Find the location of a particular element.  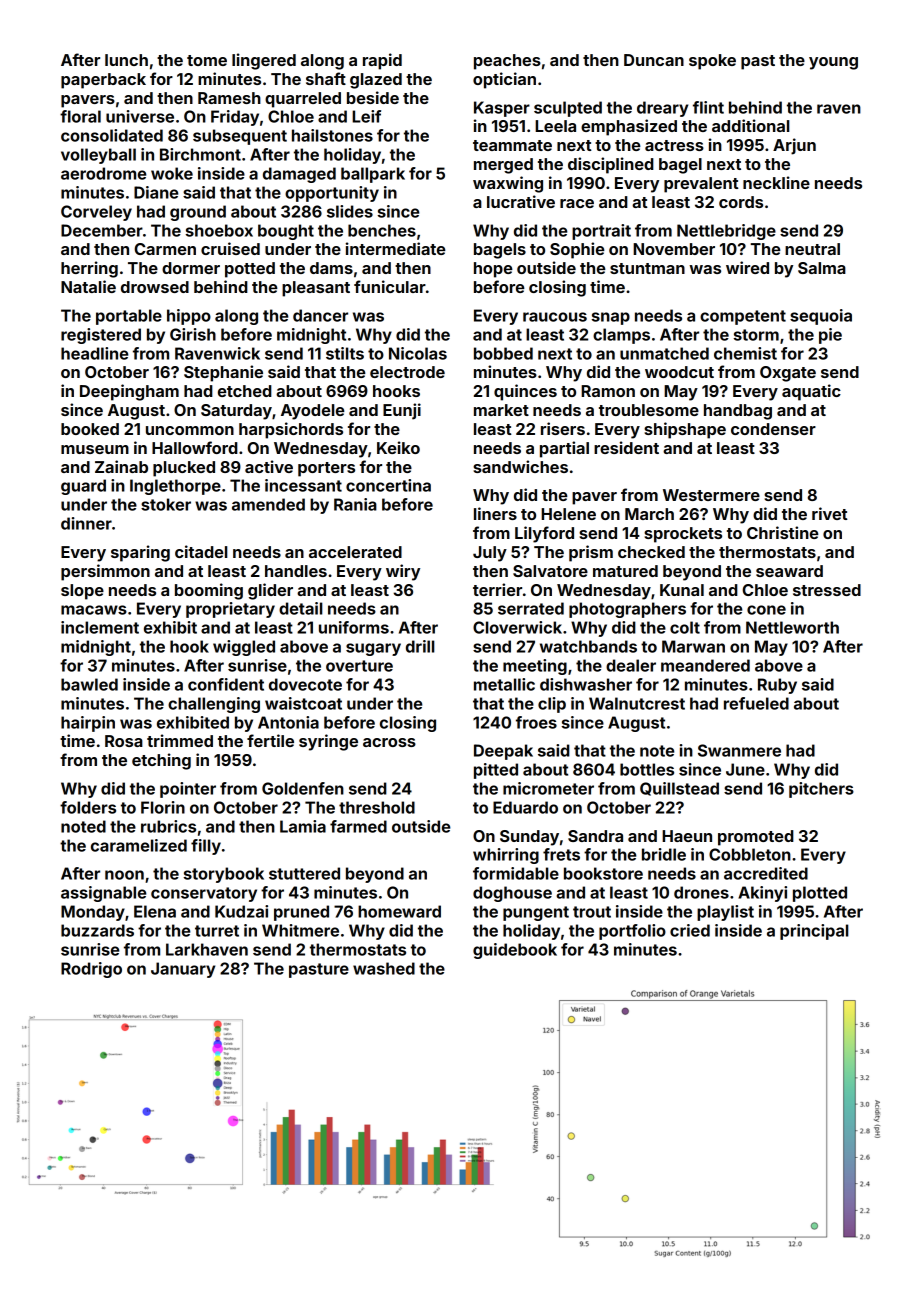

playlist is located at coordinates (725, 913).
